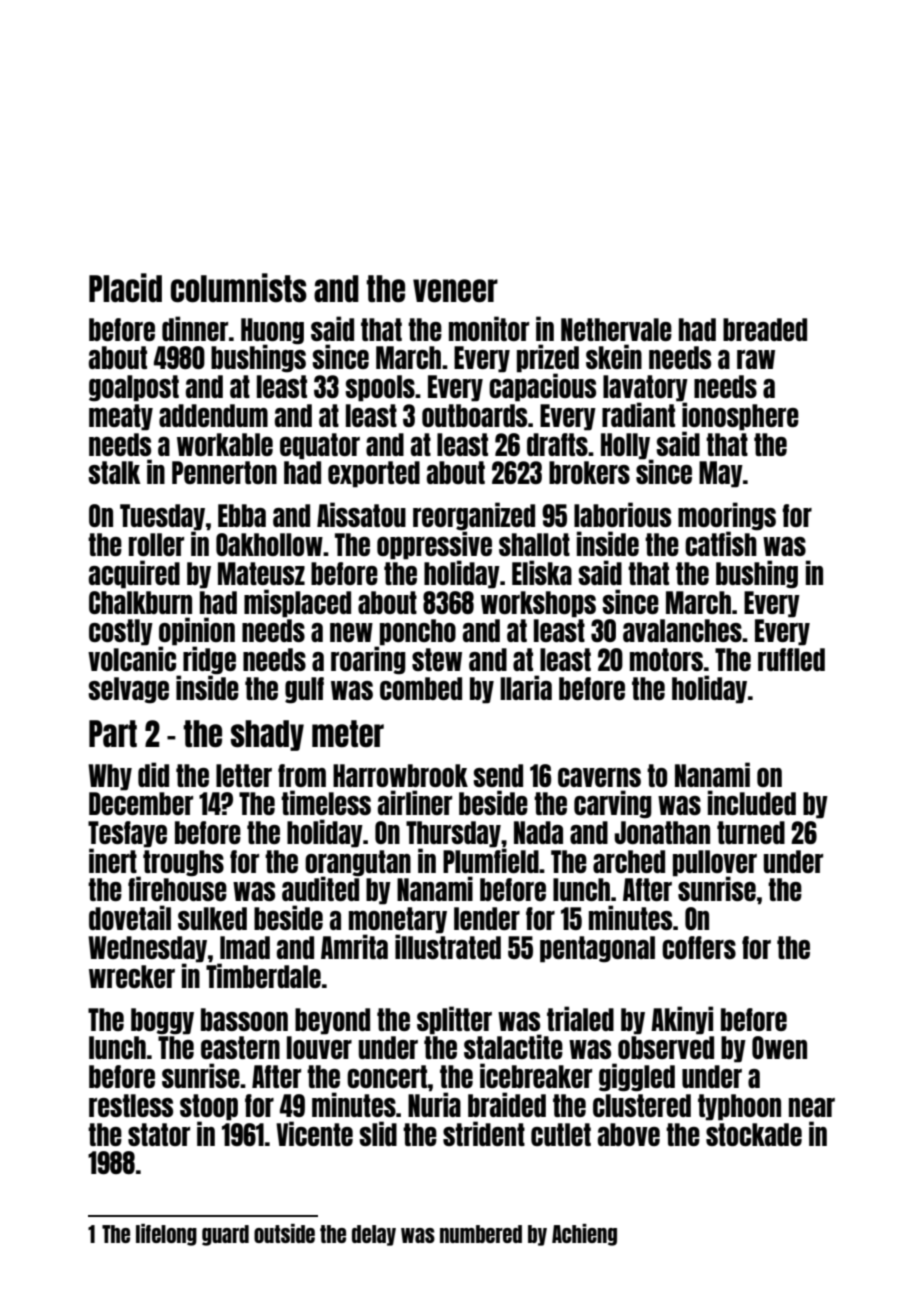  I want to click on Nethervale, so click(616, 329).
